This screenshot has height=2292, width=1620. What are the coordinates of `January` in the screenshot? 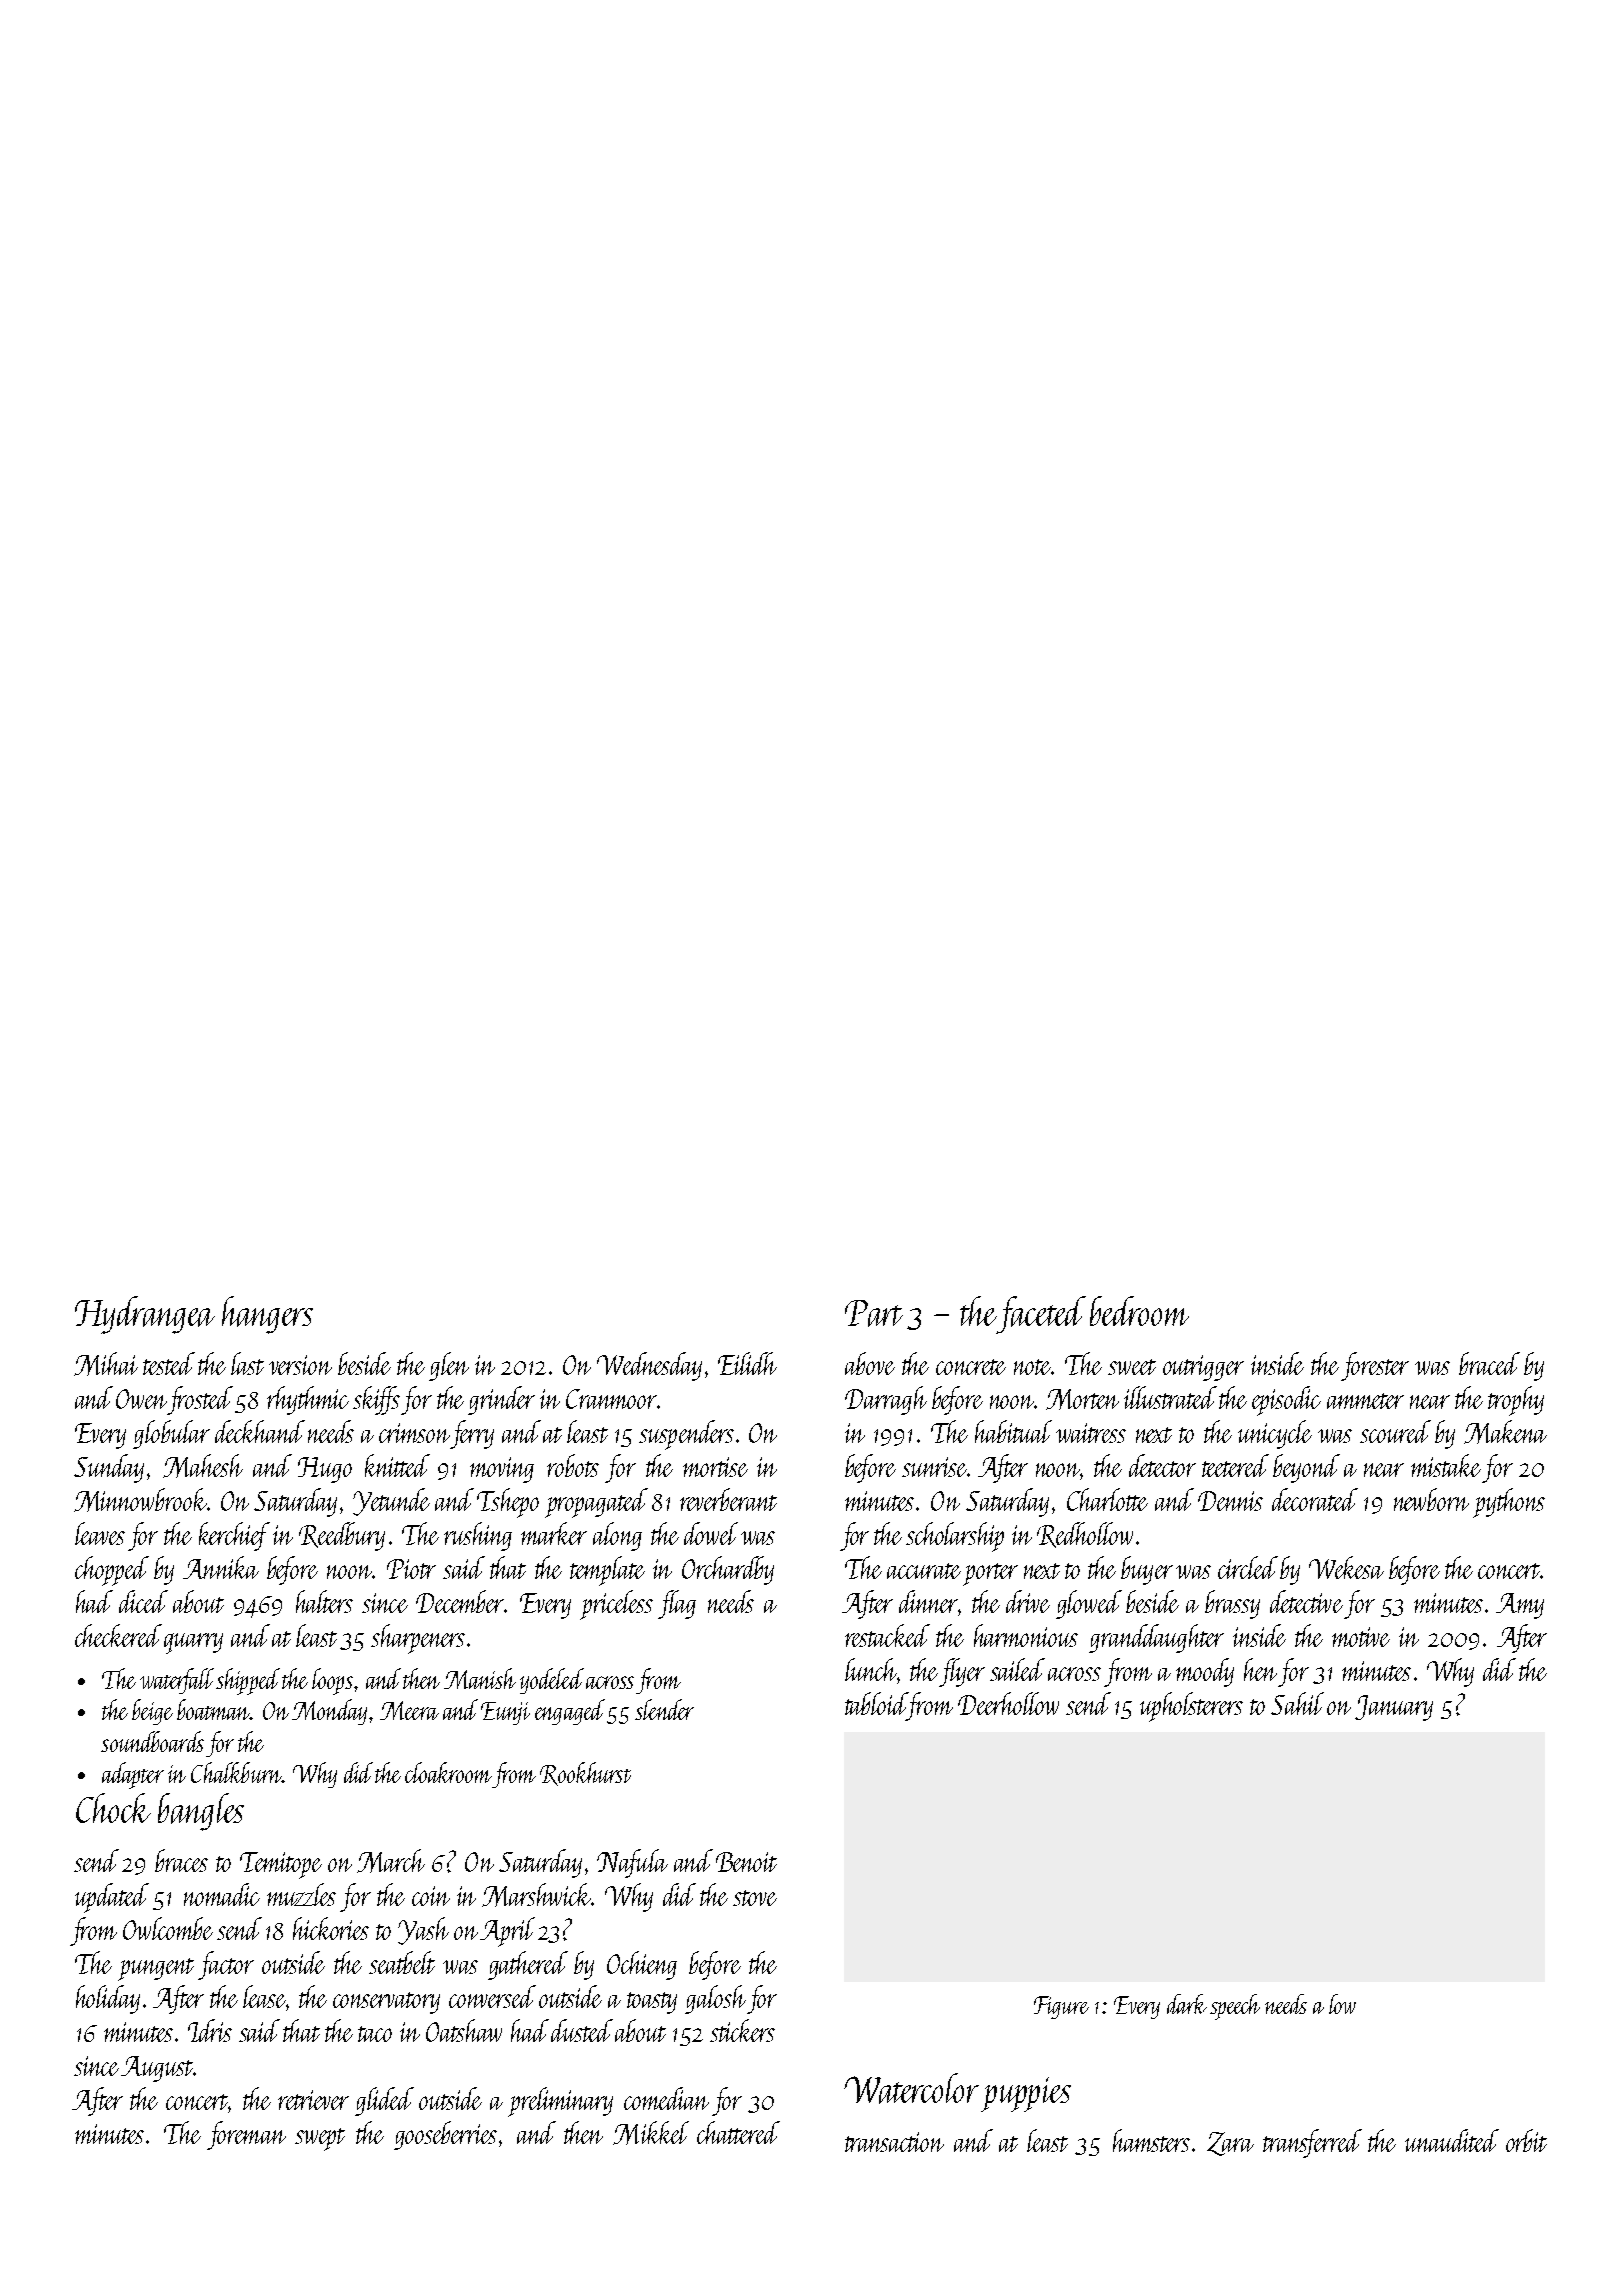 It's located at (1394, 1708).
